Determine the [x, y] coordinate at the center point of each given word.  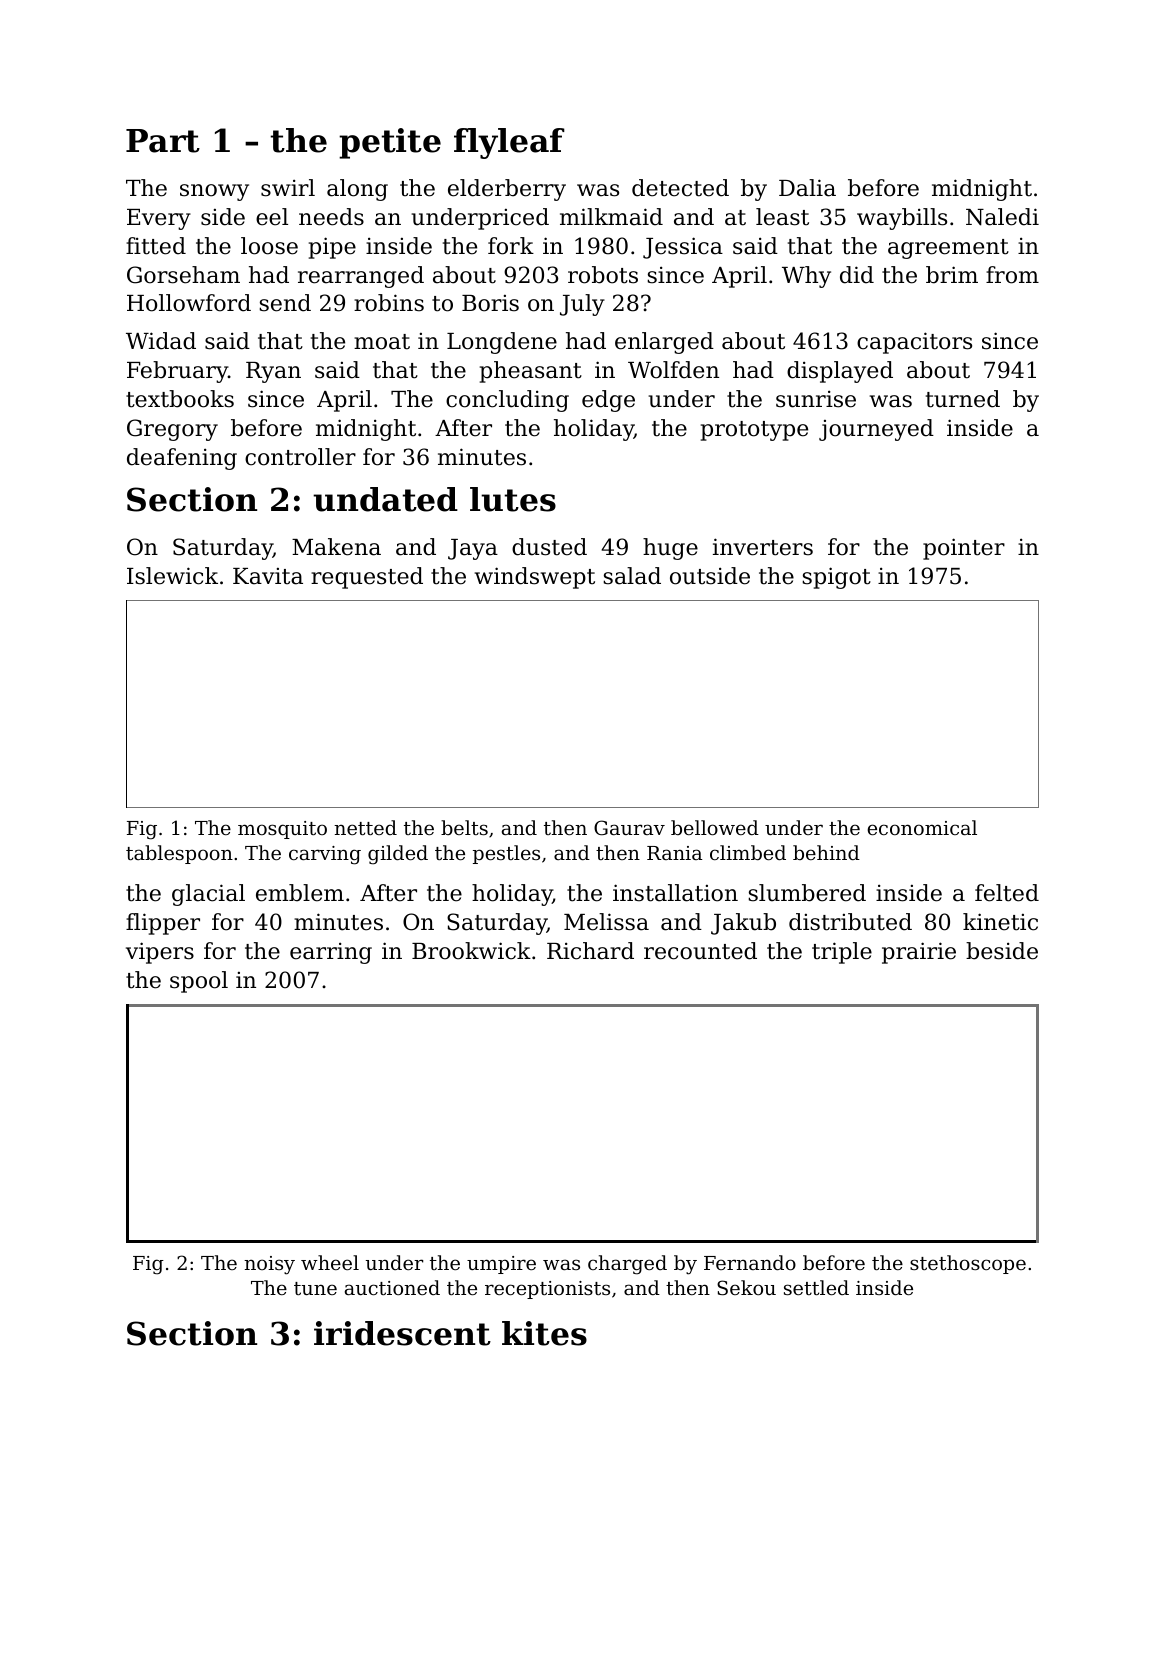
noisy [269, 1265]
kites [544, 1333]
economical [922, 827]
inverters [763, 547]
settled [816, 1287]
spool [199, 982]
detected [680, 188]
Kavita [268, 576]
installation [675, 893]
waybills [902, 219]
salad [632, 576]
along [357, 190]
